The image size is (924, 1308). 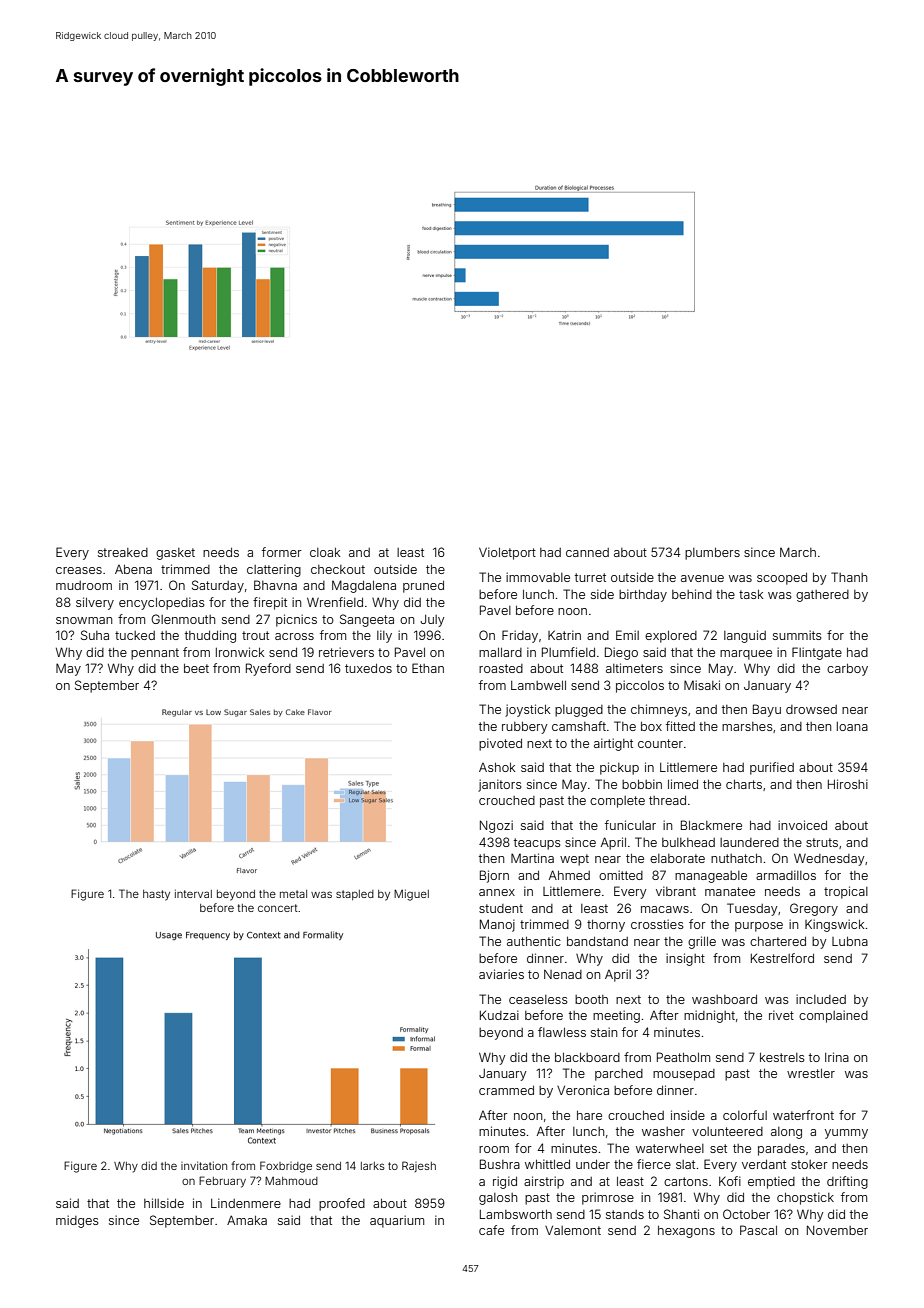 I want to click on Ryeford, so click(x=268, y=669).
